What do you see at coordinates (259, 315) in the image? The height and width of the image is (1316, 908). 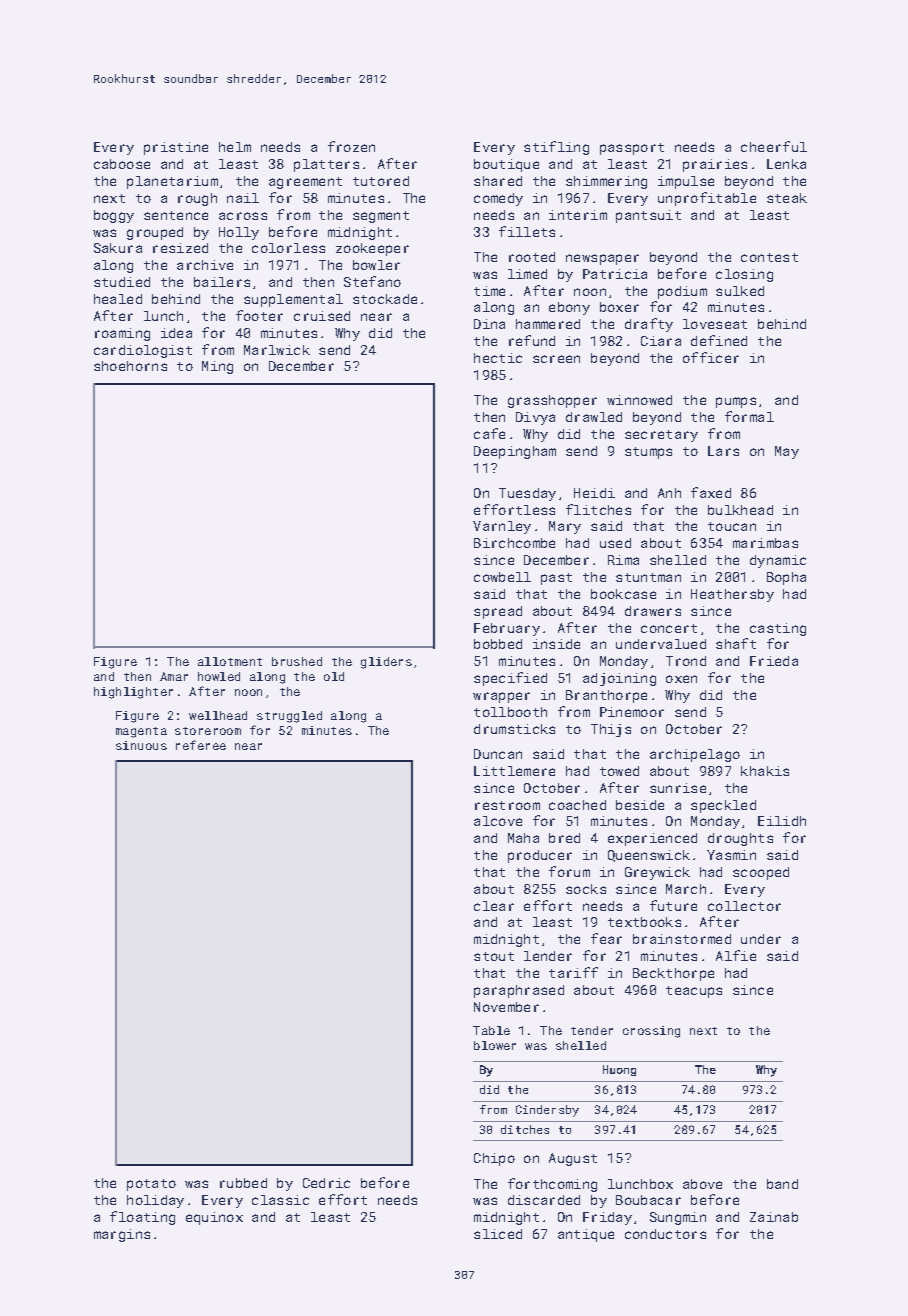 I see `footer` at bounding box center [259, 315].
